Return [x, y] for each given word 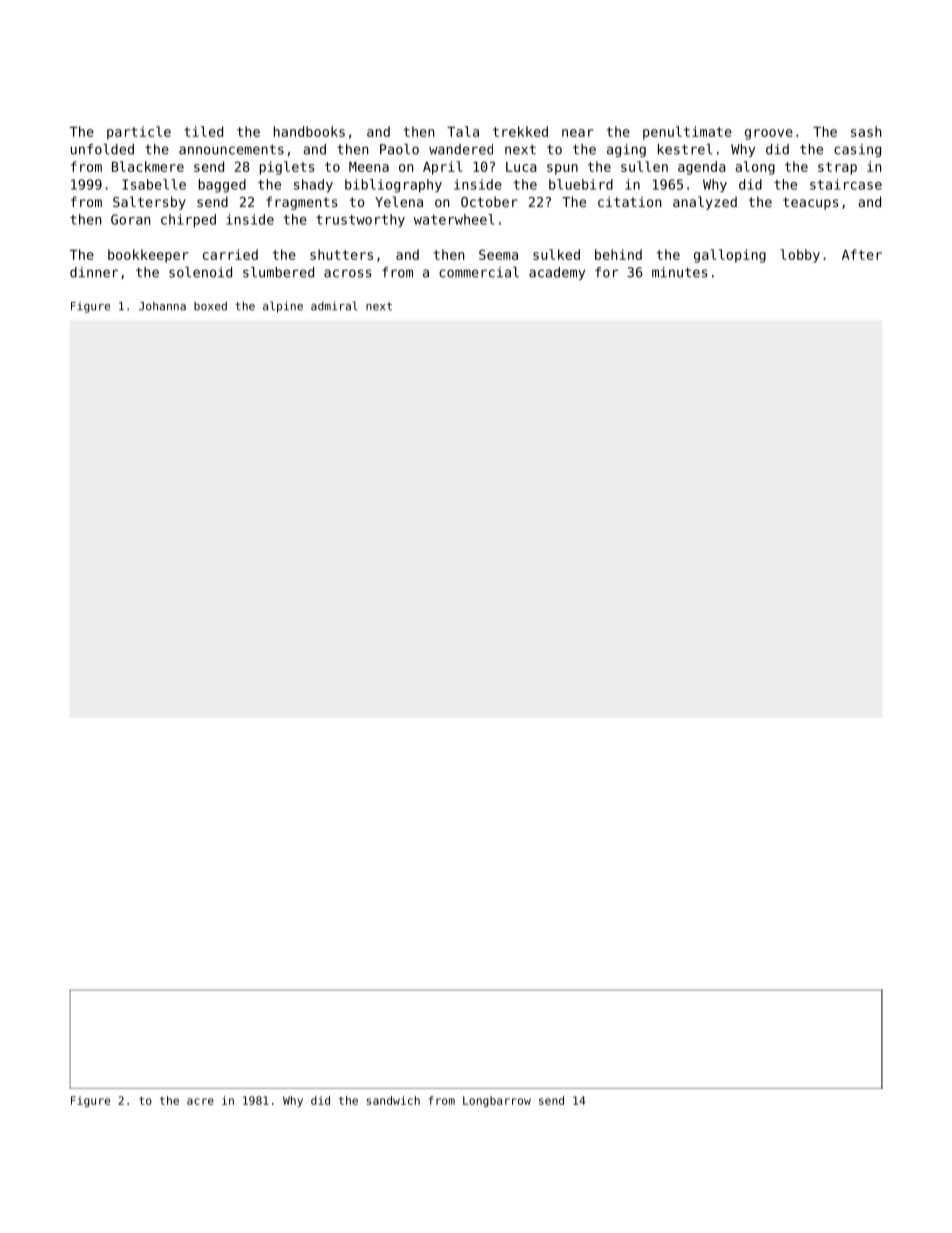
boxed [210, 306]
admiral [334, 306]
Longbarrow [497, 1101]
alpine [283, 307]
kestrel [685, 149]
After [862, 254]
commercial [479, 272]
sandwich [393, 1100]
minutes [680, 272]
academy [557, 273]
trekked [520, 131]
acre [200, 1101]
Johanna [162, 306]
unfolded [102, 149]
